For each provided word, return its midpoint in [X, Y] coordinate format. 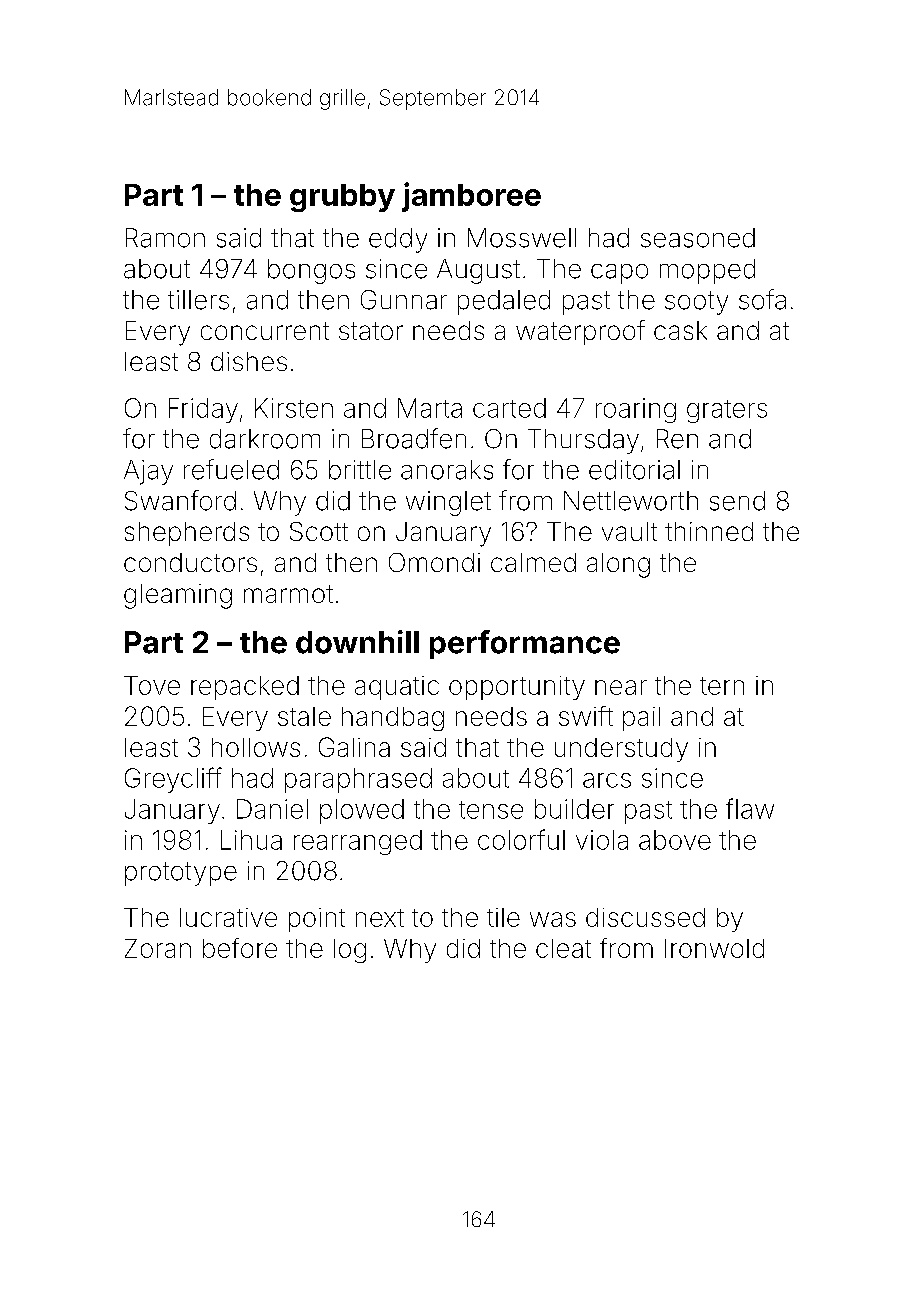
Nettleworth [631, 501]
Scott [319, 531]
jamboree [471, 197]
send [737, 501]
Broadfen [414, 438]
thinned [709, 531]
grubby [342, 198]
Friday [203, 410]
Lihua [251, 840]
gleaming [178, 596]
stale [304, 716]
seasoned [698, 238]
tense [491, 810]
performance [525, 644]
